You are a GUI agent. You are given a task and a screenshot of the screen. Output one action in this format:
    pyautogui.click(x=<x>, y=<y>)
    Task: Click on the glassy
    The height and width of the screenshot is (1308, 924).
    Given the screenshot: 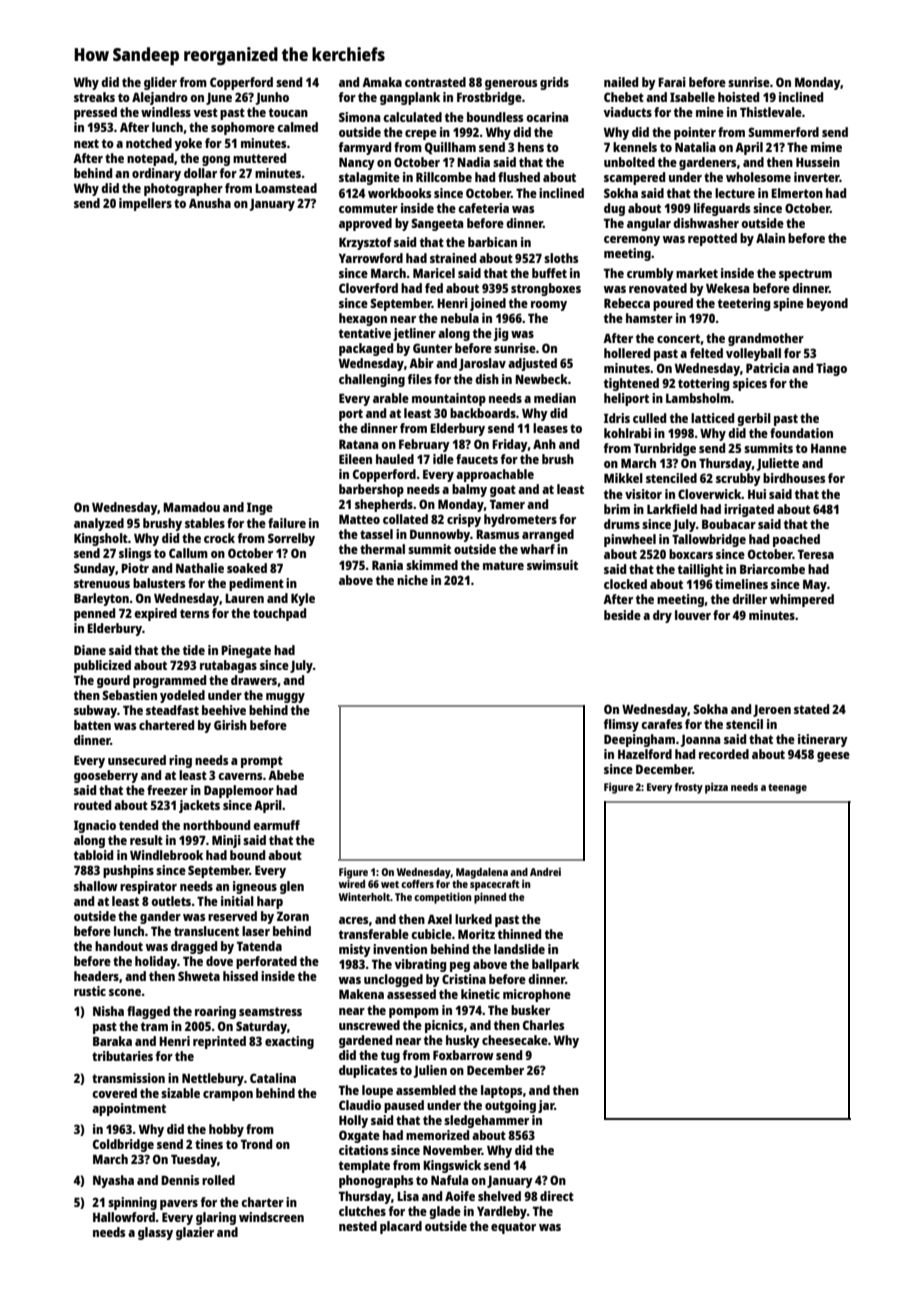 What is the action you would take?
    pyautogui.click(x=155, y=1233)
